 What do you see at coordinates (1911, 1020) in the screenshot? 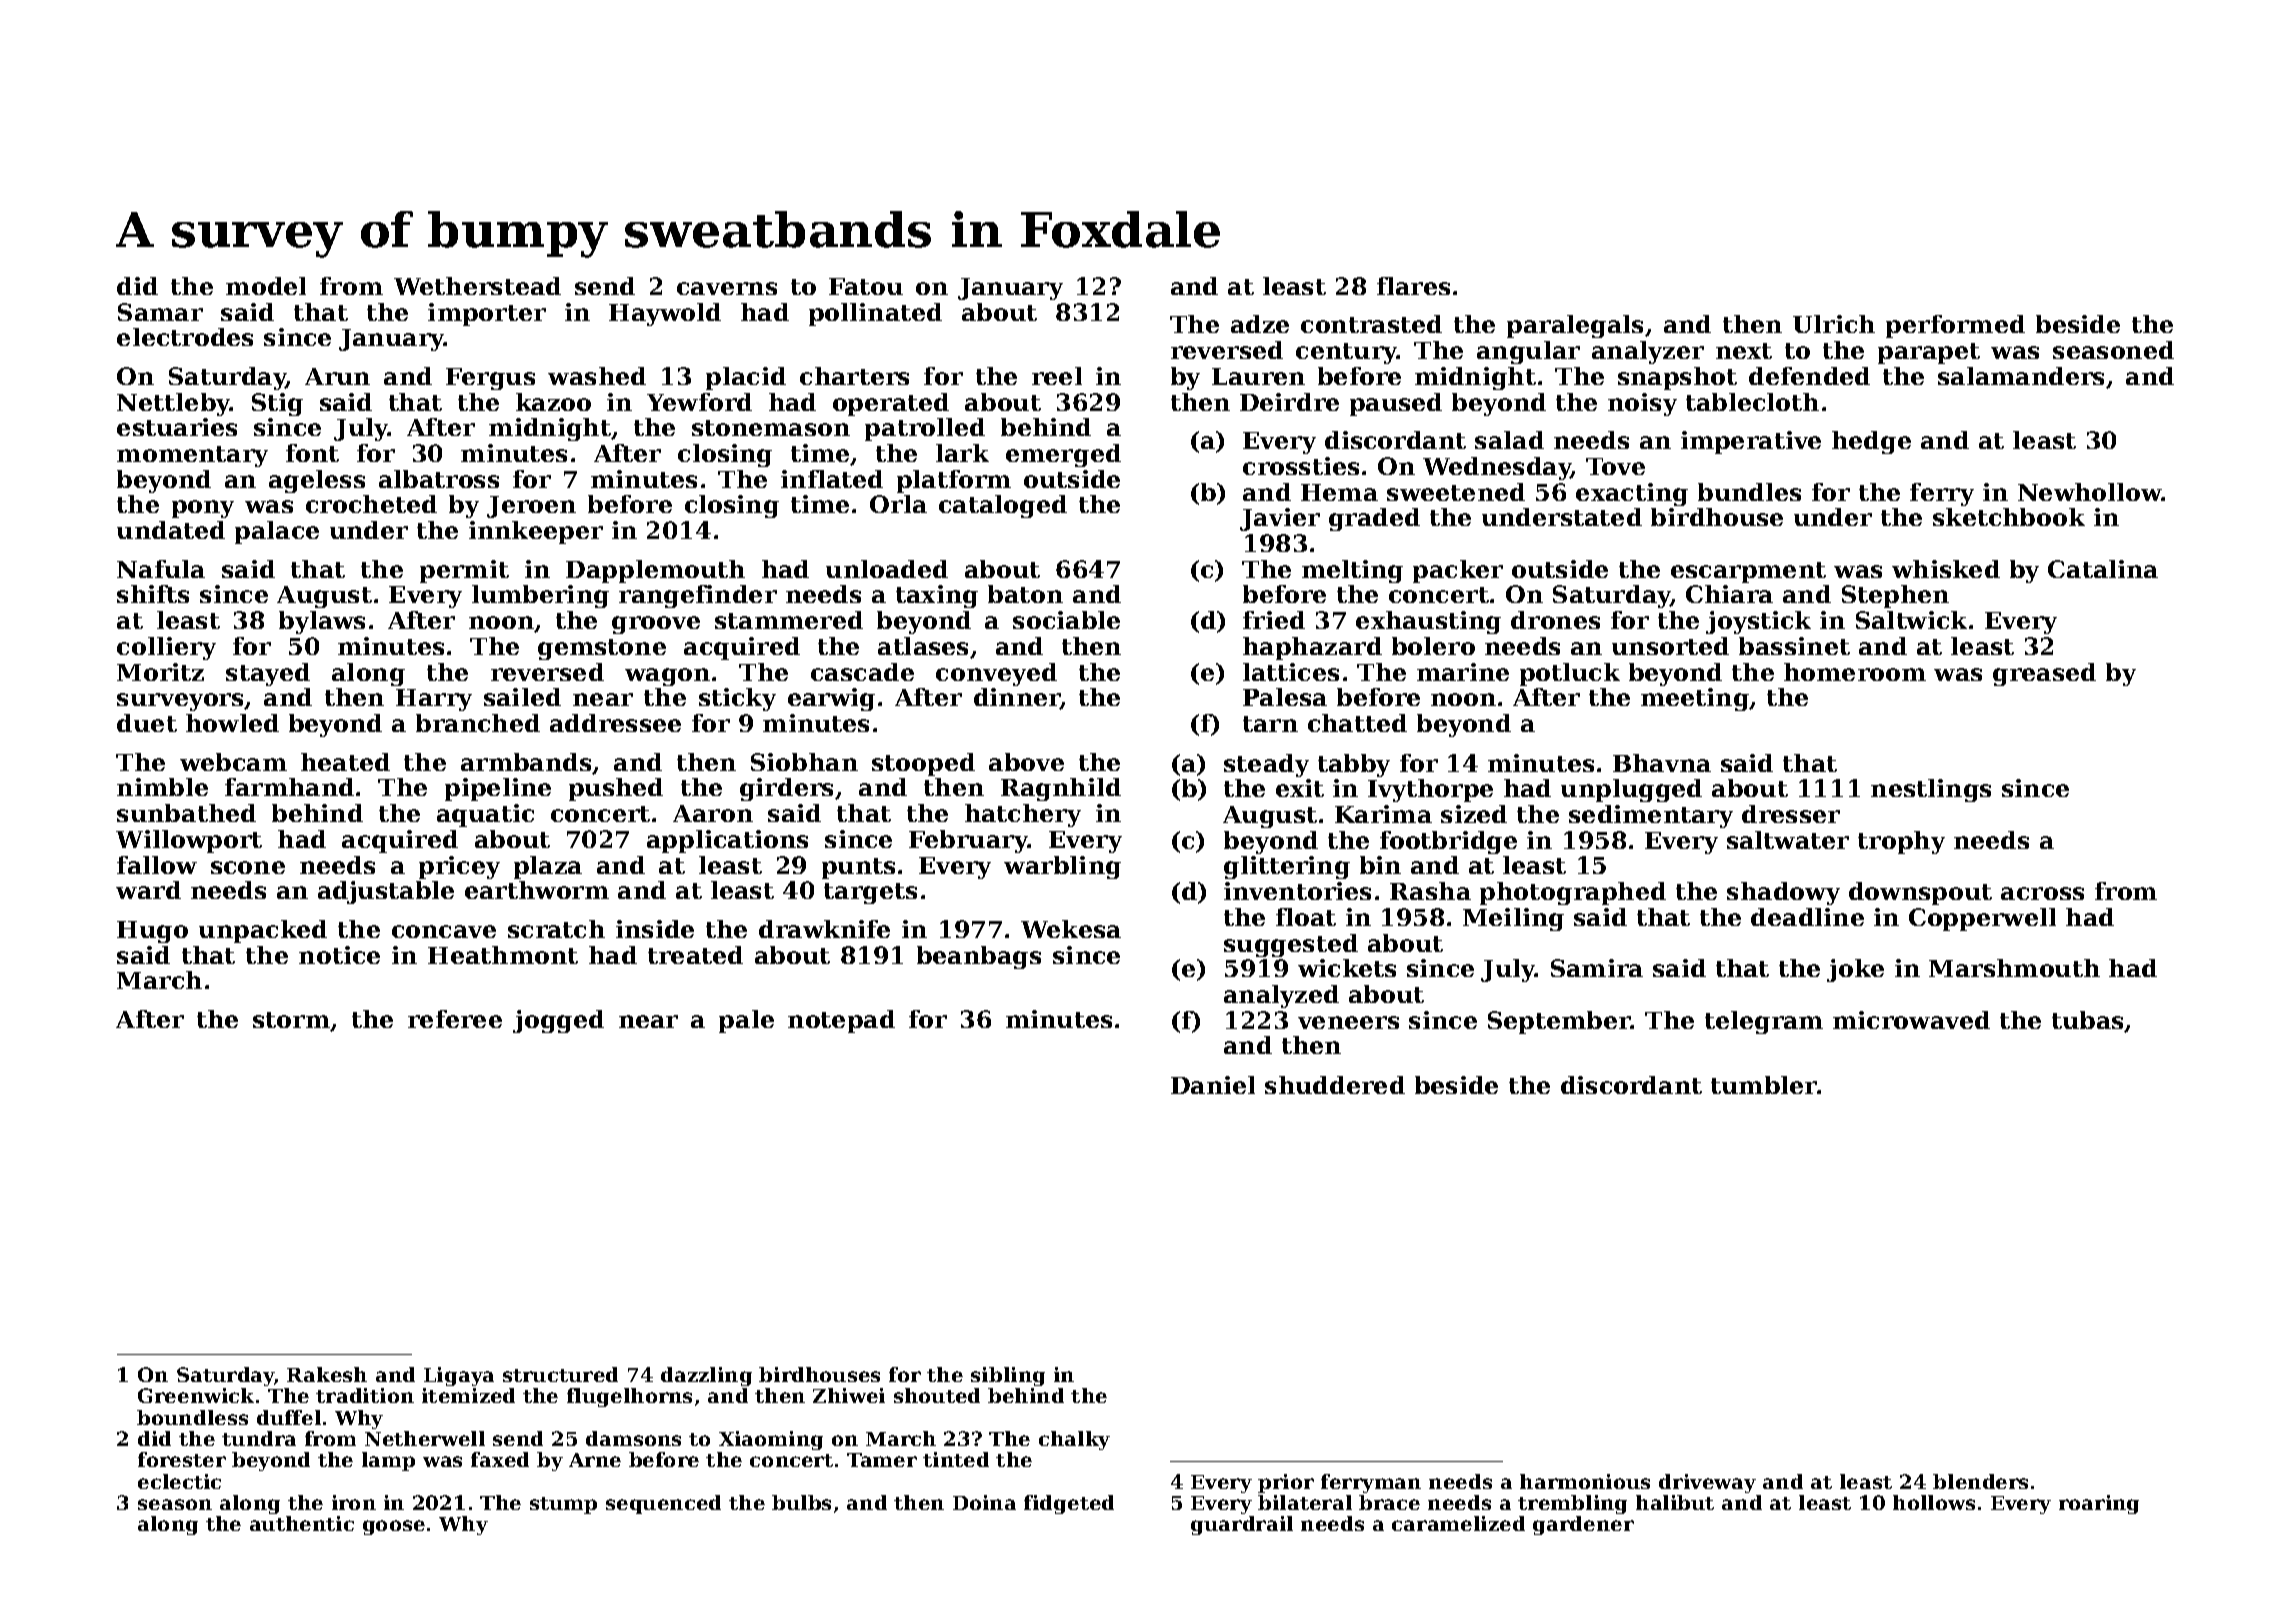
I see `microwaved` at bounding box center [1911, 1020].
